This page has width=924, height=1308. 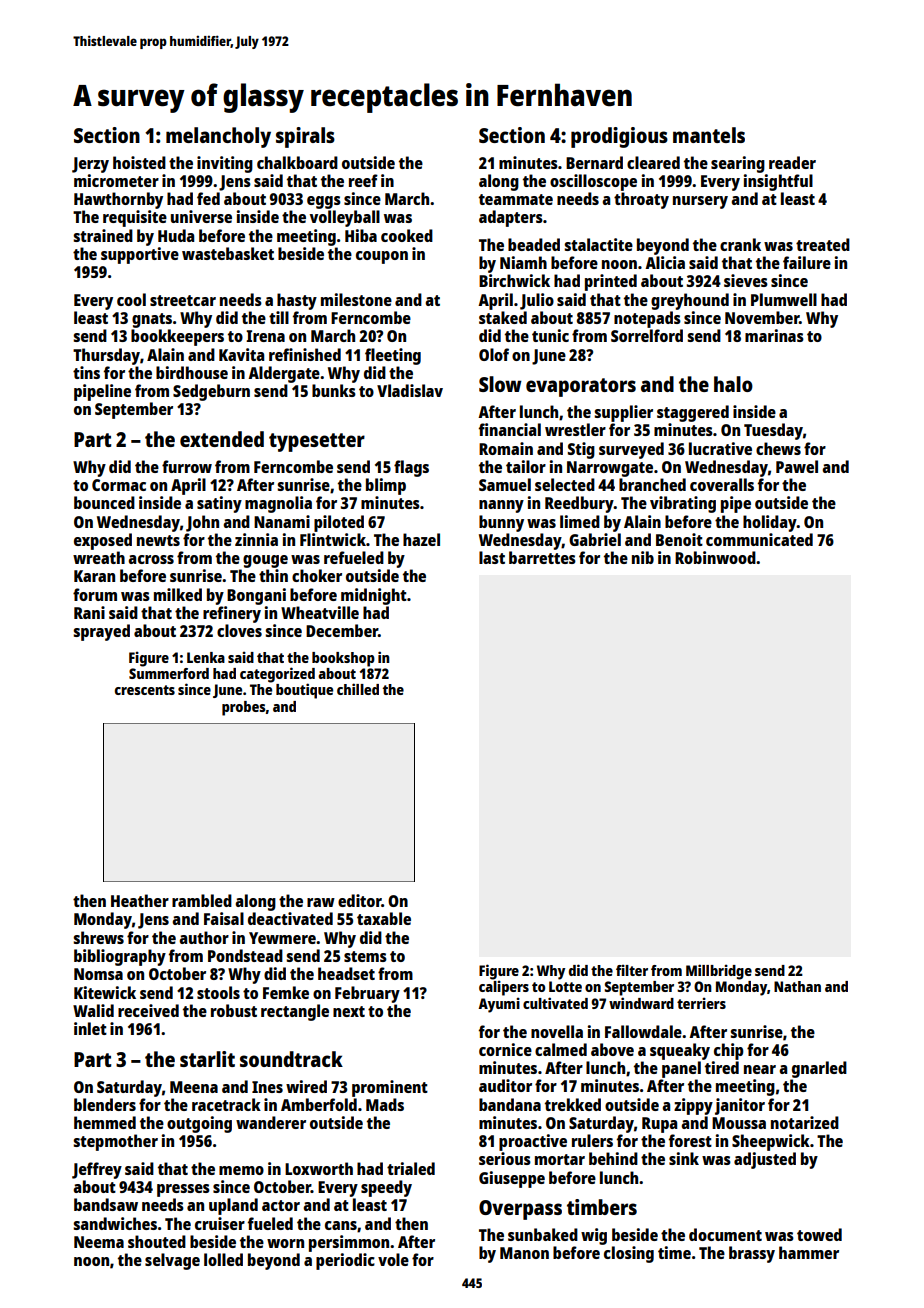 I want to click on panel, so click(x=681, y=1069).
